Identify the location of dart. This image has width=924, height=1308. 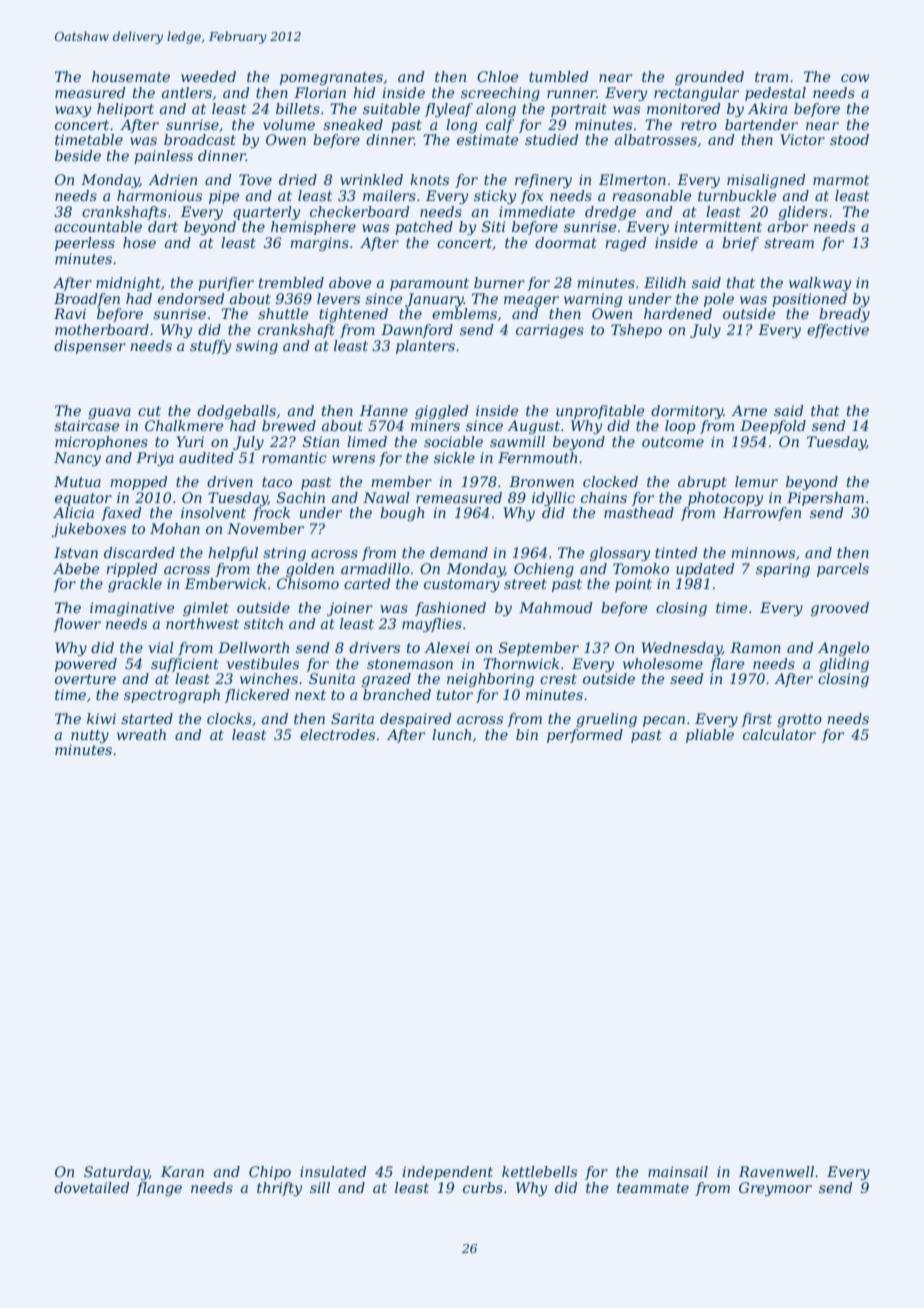
(163, 226).
